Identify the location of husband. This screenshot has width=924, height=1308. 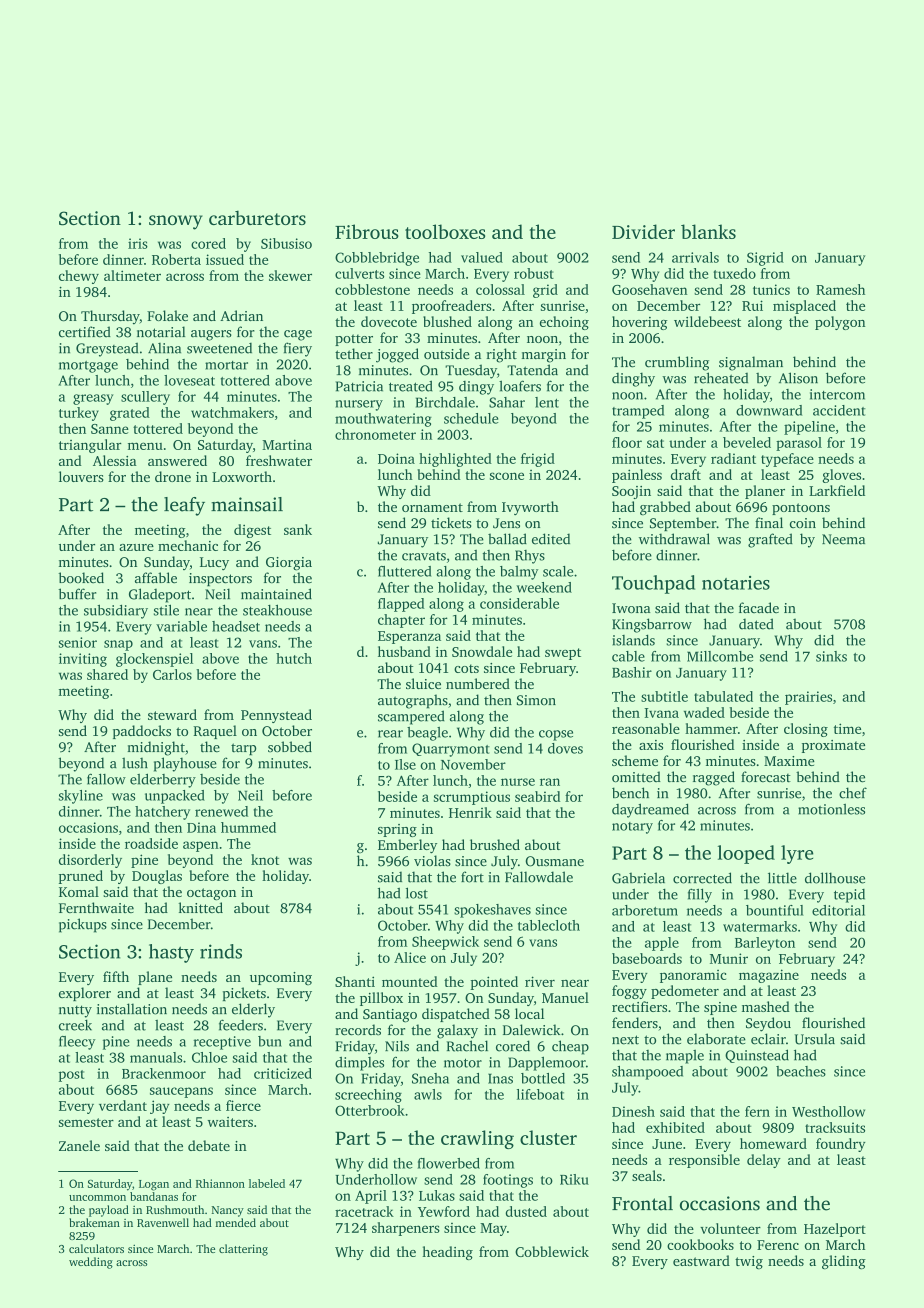
(404, 651).
